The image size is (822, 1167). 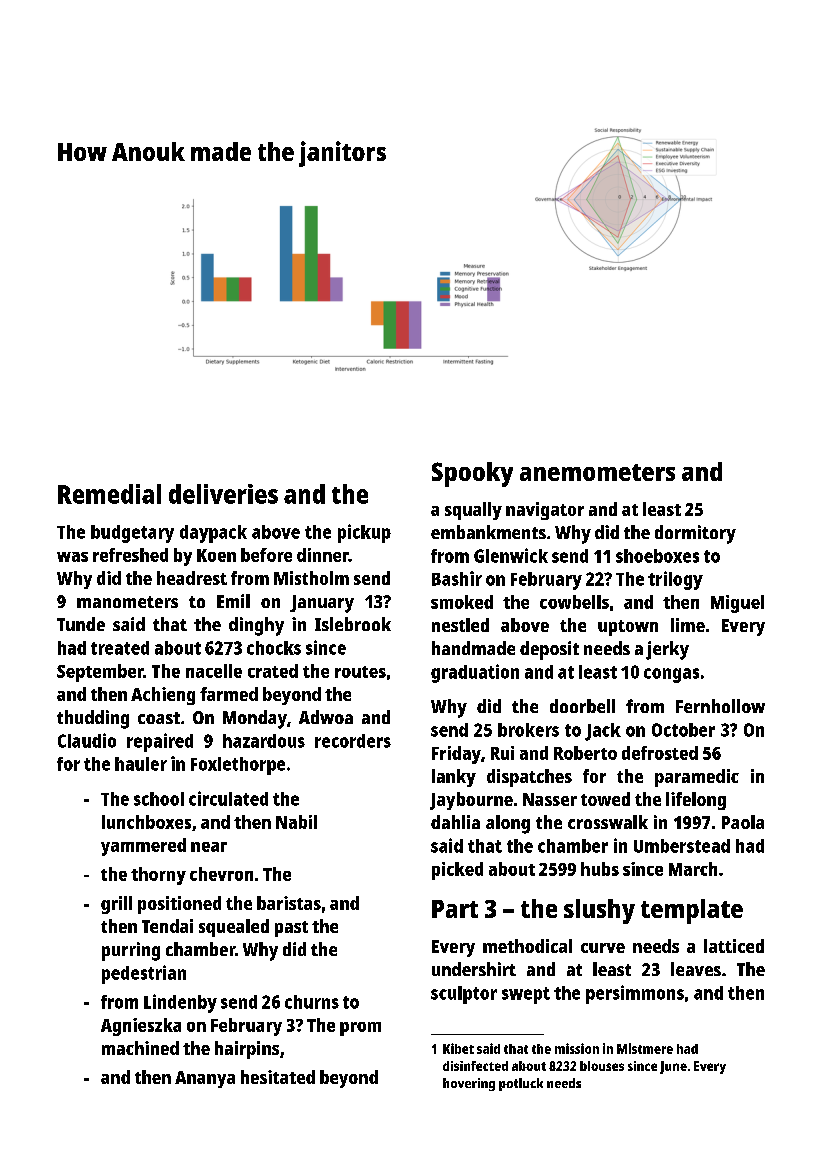 What do you see at coordinates (455, 909) in the image?
I see `Part` at bounding box center [455, 909].
